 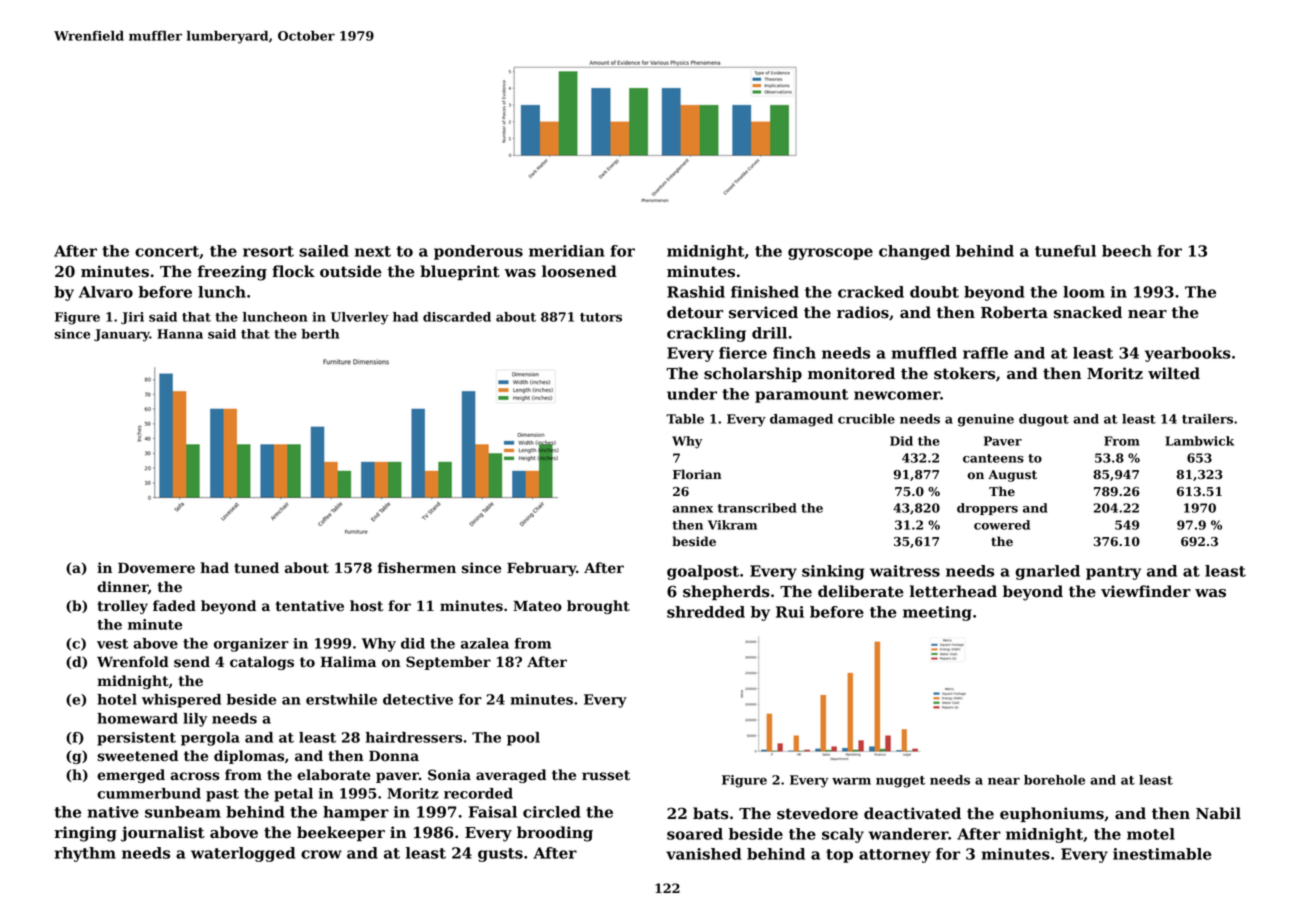 I want to click on genuine, so click(x=986, y=420).
